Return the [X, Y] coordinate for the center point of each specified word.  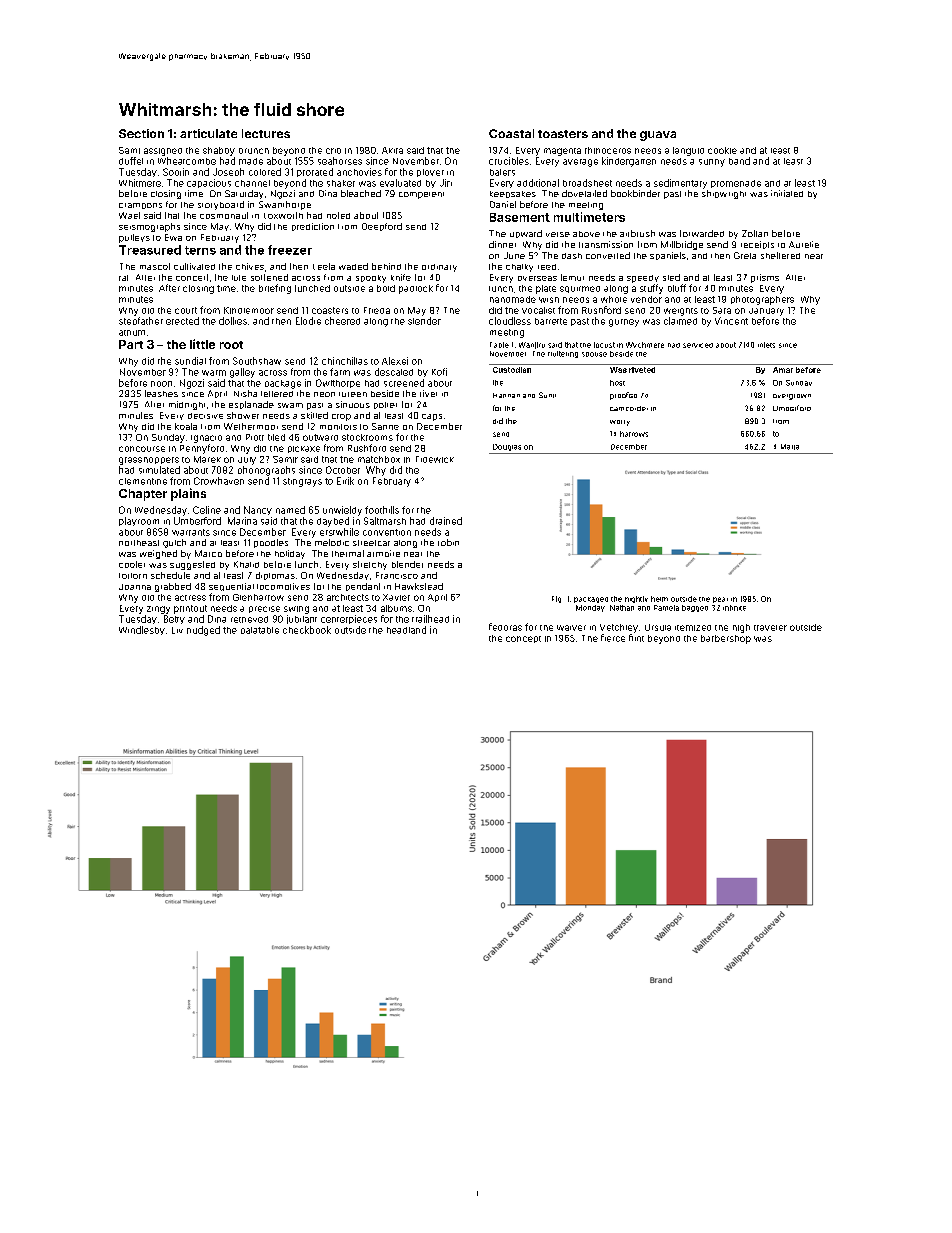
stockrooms [367, 437]
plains [188, 494]
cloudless [510, 321]
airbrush [637, 233]
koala [186, 426]
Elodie [308, 321]
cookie [722, 150]
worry [620, 423]
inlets [766, 345]
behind [386, 266]
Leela [324, 266]
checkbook [307, 630]
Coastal [511, 133]
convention [387, 532]
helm [659, 599]
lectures [266, 133]
